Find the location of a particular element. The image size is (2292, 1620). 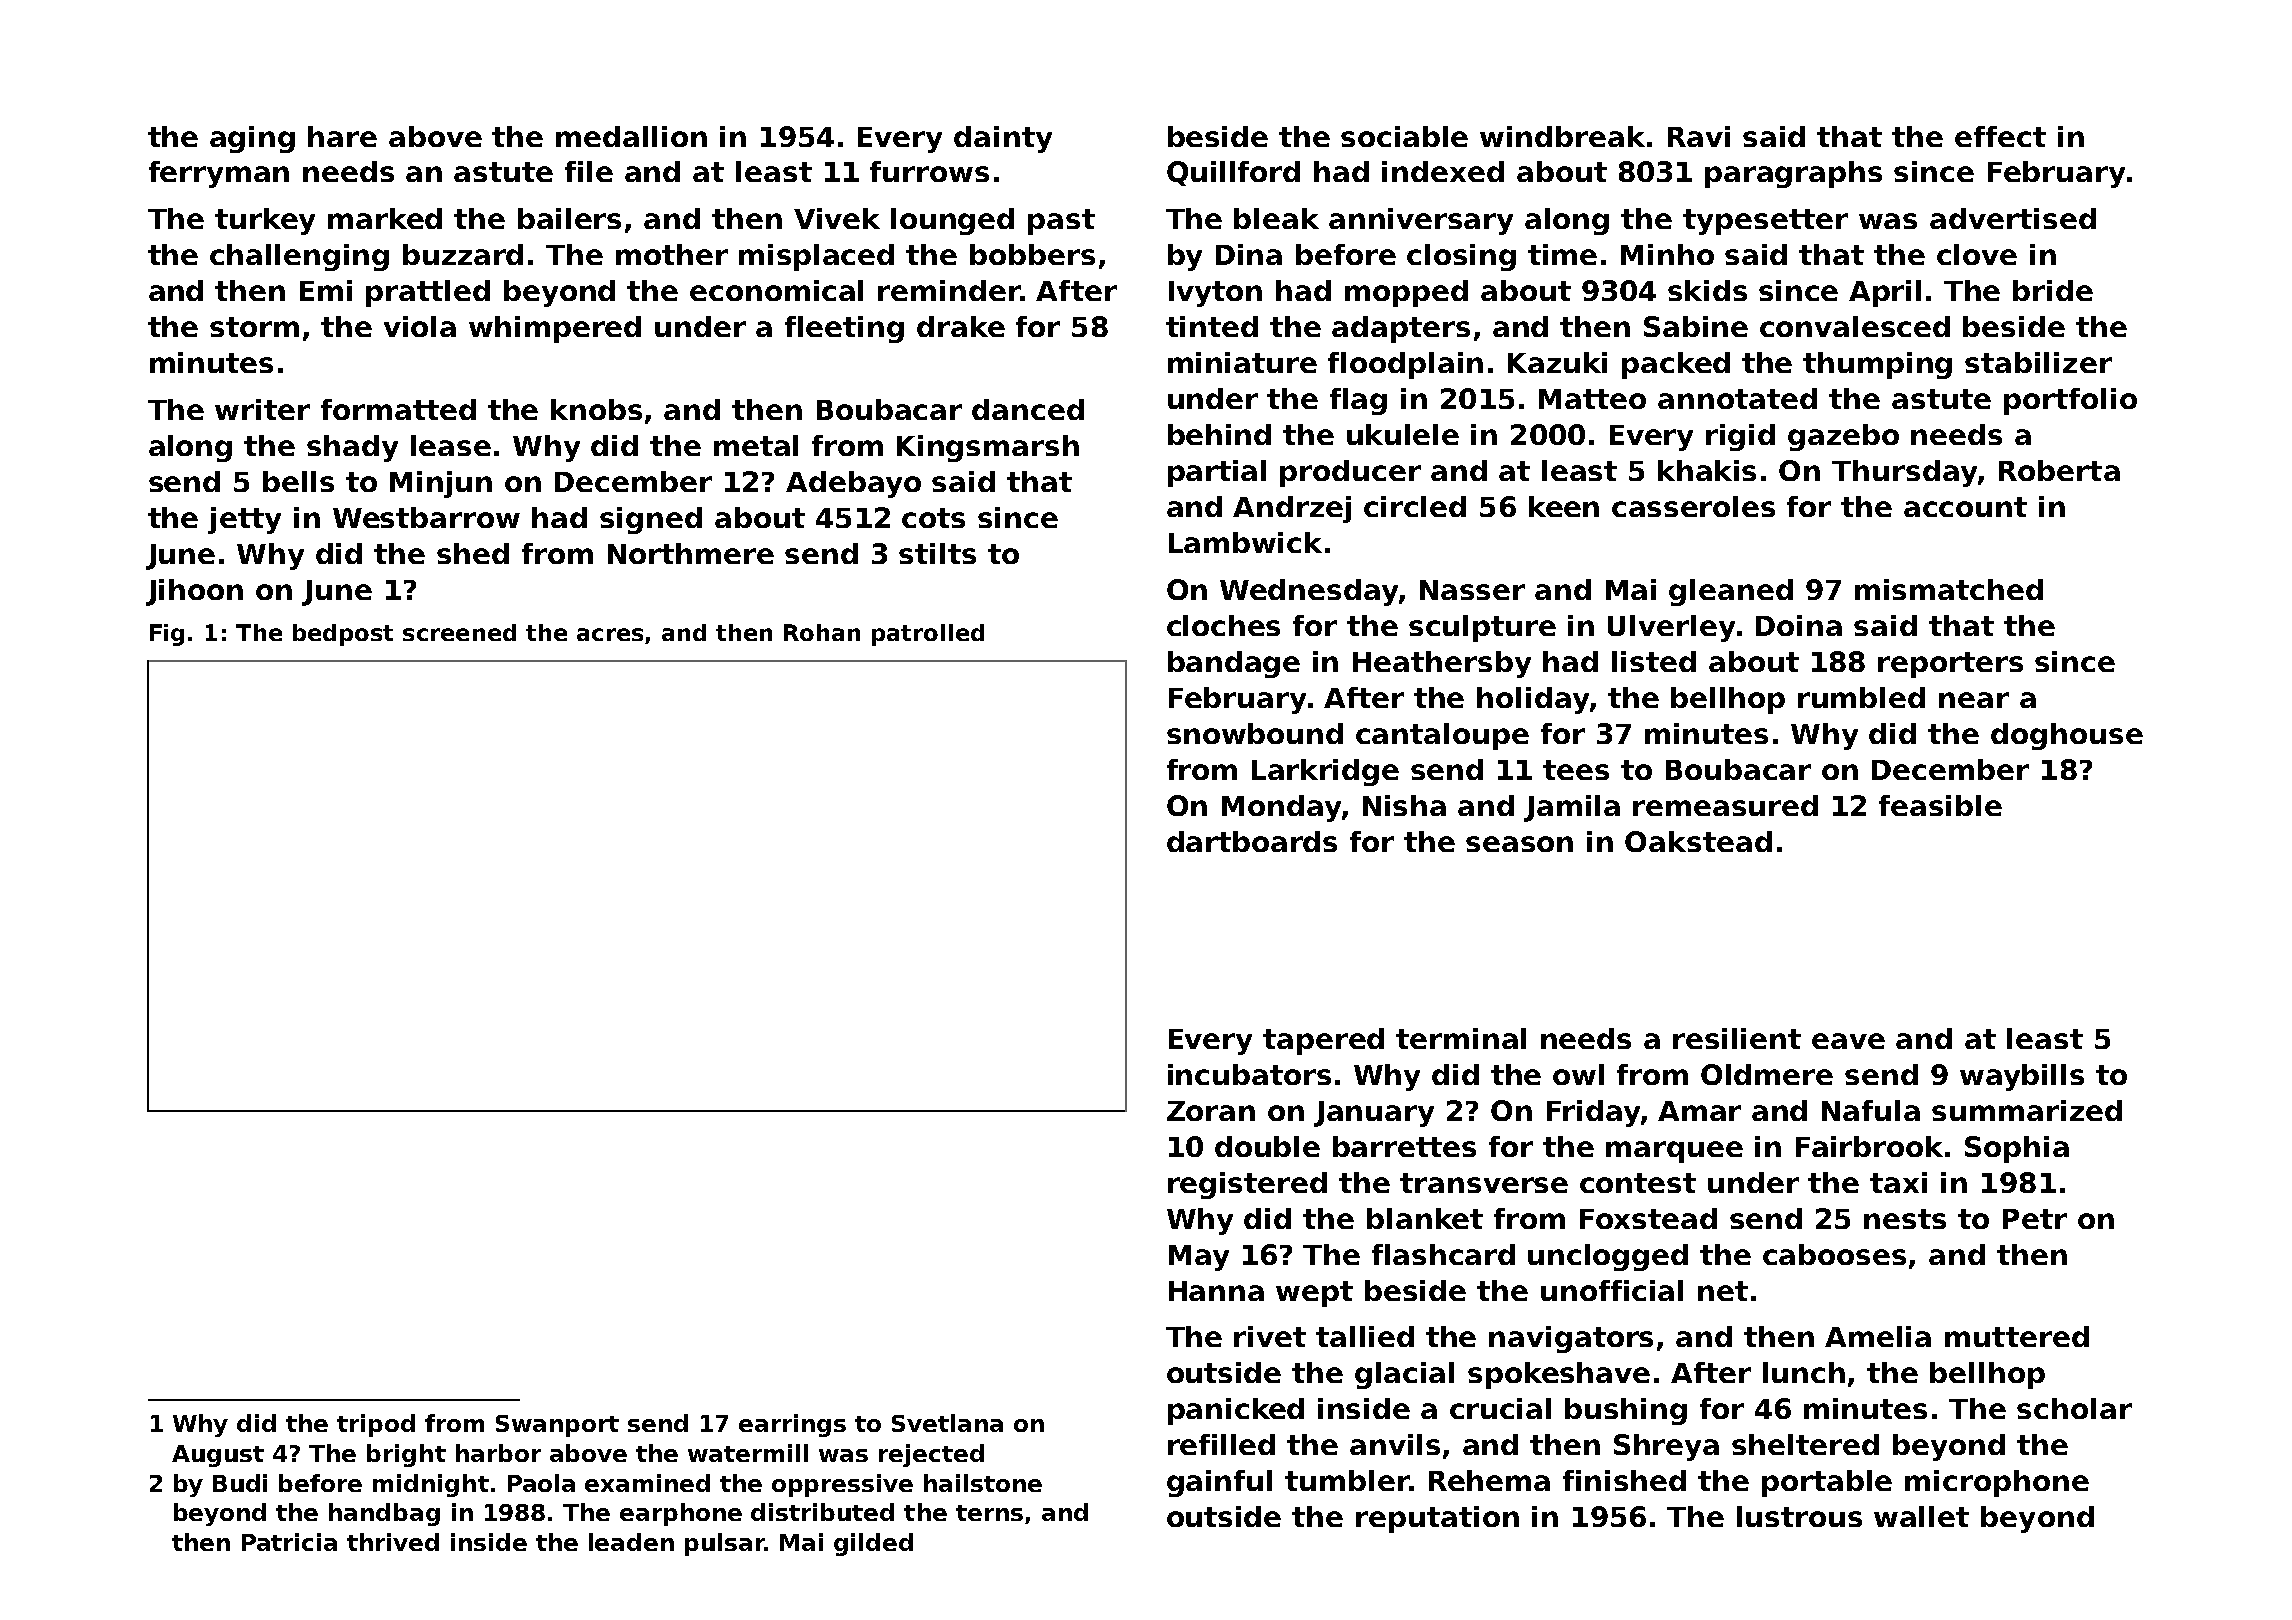

effect is located at coordinates (2000, 136).
